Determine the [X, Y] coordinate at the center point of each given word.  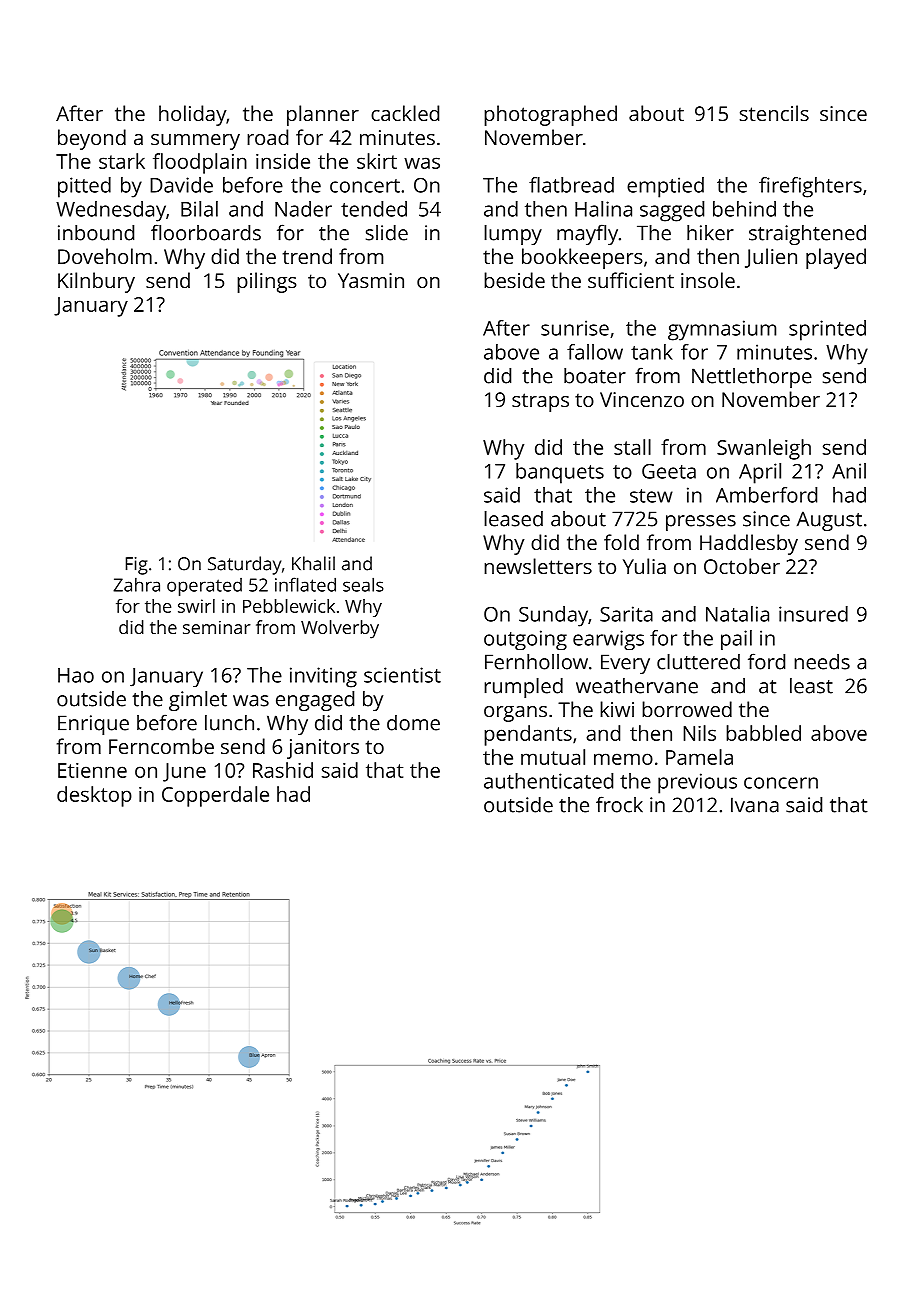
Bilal [199, 209]
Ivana [755, 805]
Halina [603, 209]
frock [619, 804]
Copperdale [215, 796]
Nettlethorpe [752, 378]
